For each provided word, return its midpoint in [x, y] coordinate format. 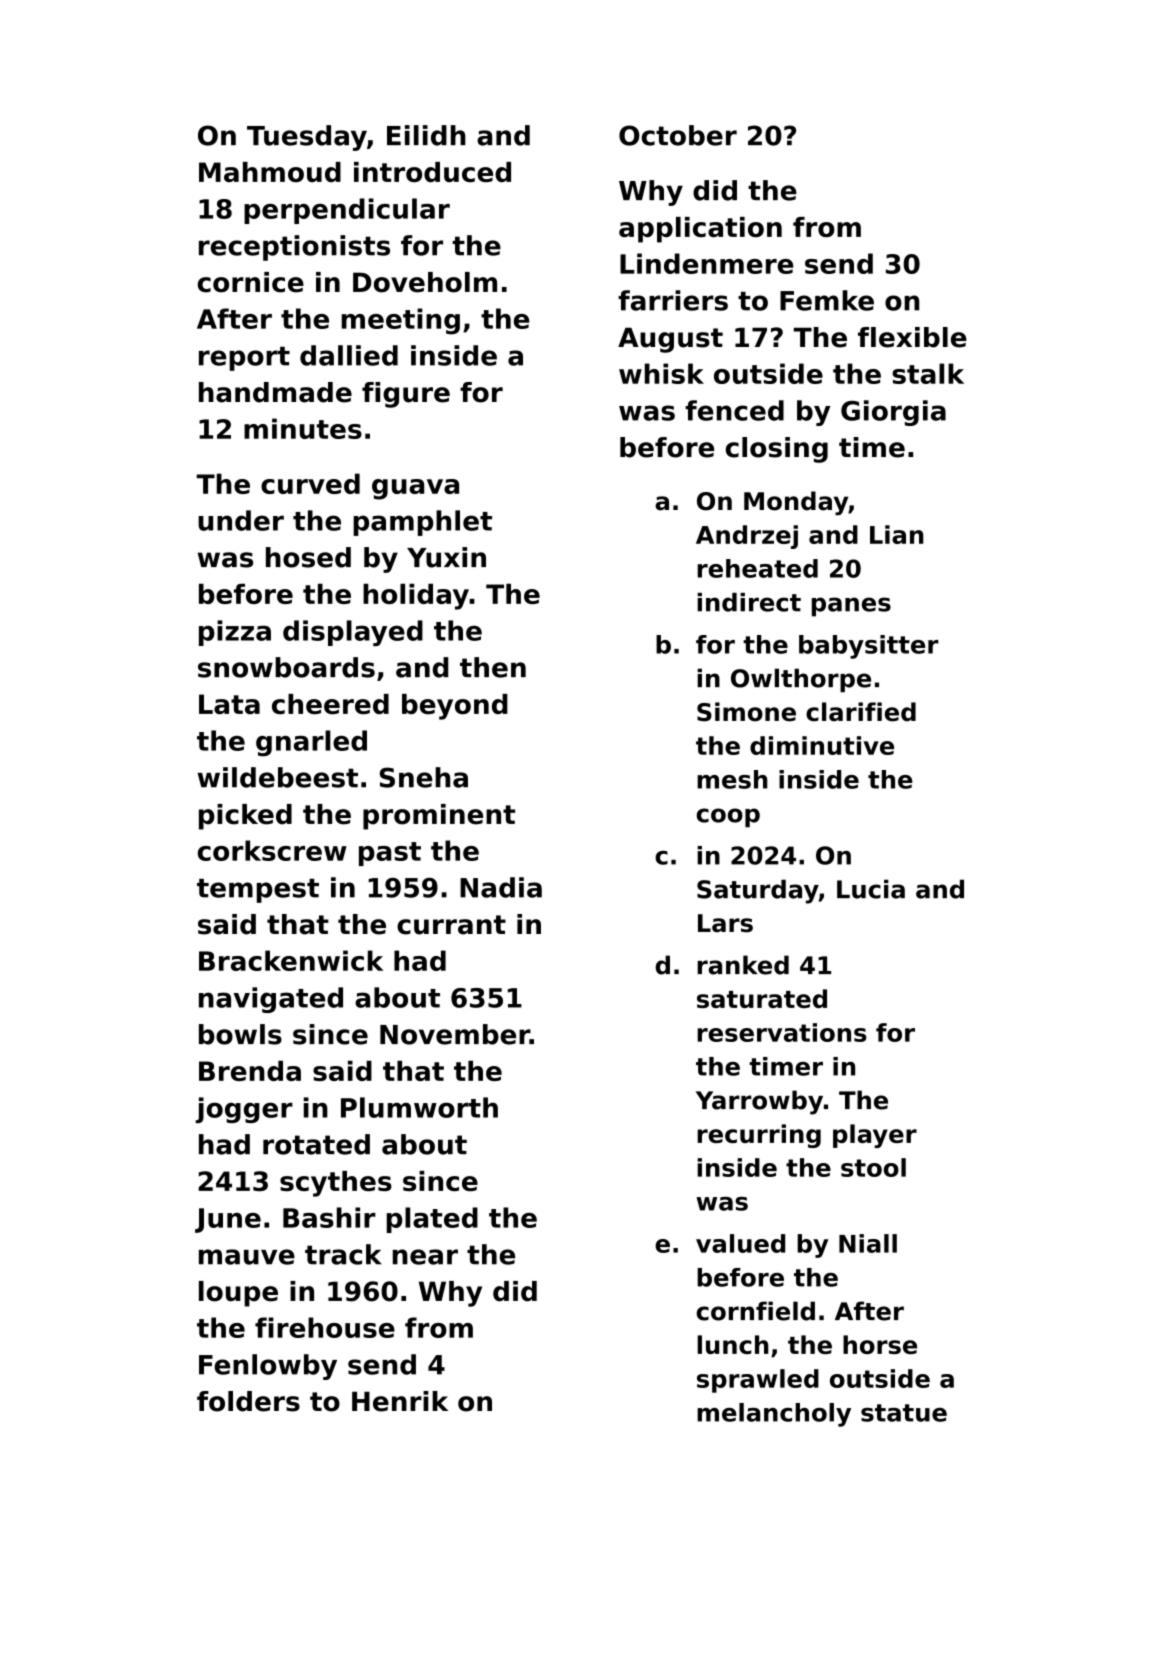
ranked [743, 965]
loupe [238, 1294]
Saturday [758, 891]
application [700, 230]
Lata [229, 704]
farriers [673, 300]
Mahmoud [270, 172]
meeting [401, 321]
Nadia [501, 887]
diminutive [822, 745]
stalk [928, 373]
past [390, 854]
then [493, 667]
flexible [912, 337]
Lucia [871, 889]
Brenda [250, 1071]
